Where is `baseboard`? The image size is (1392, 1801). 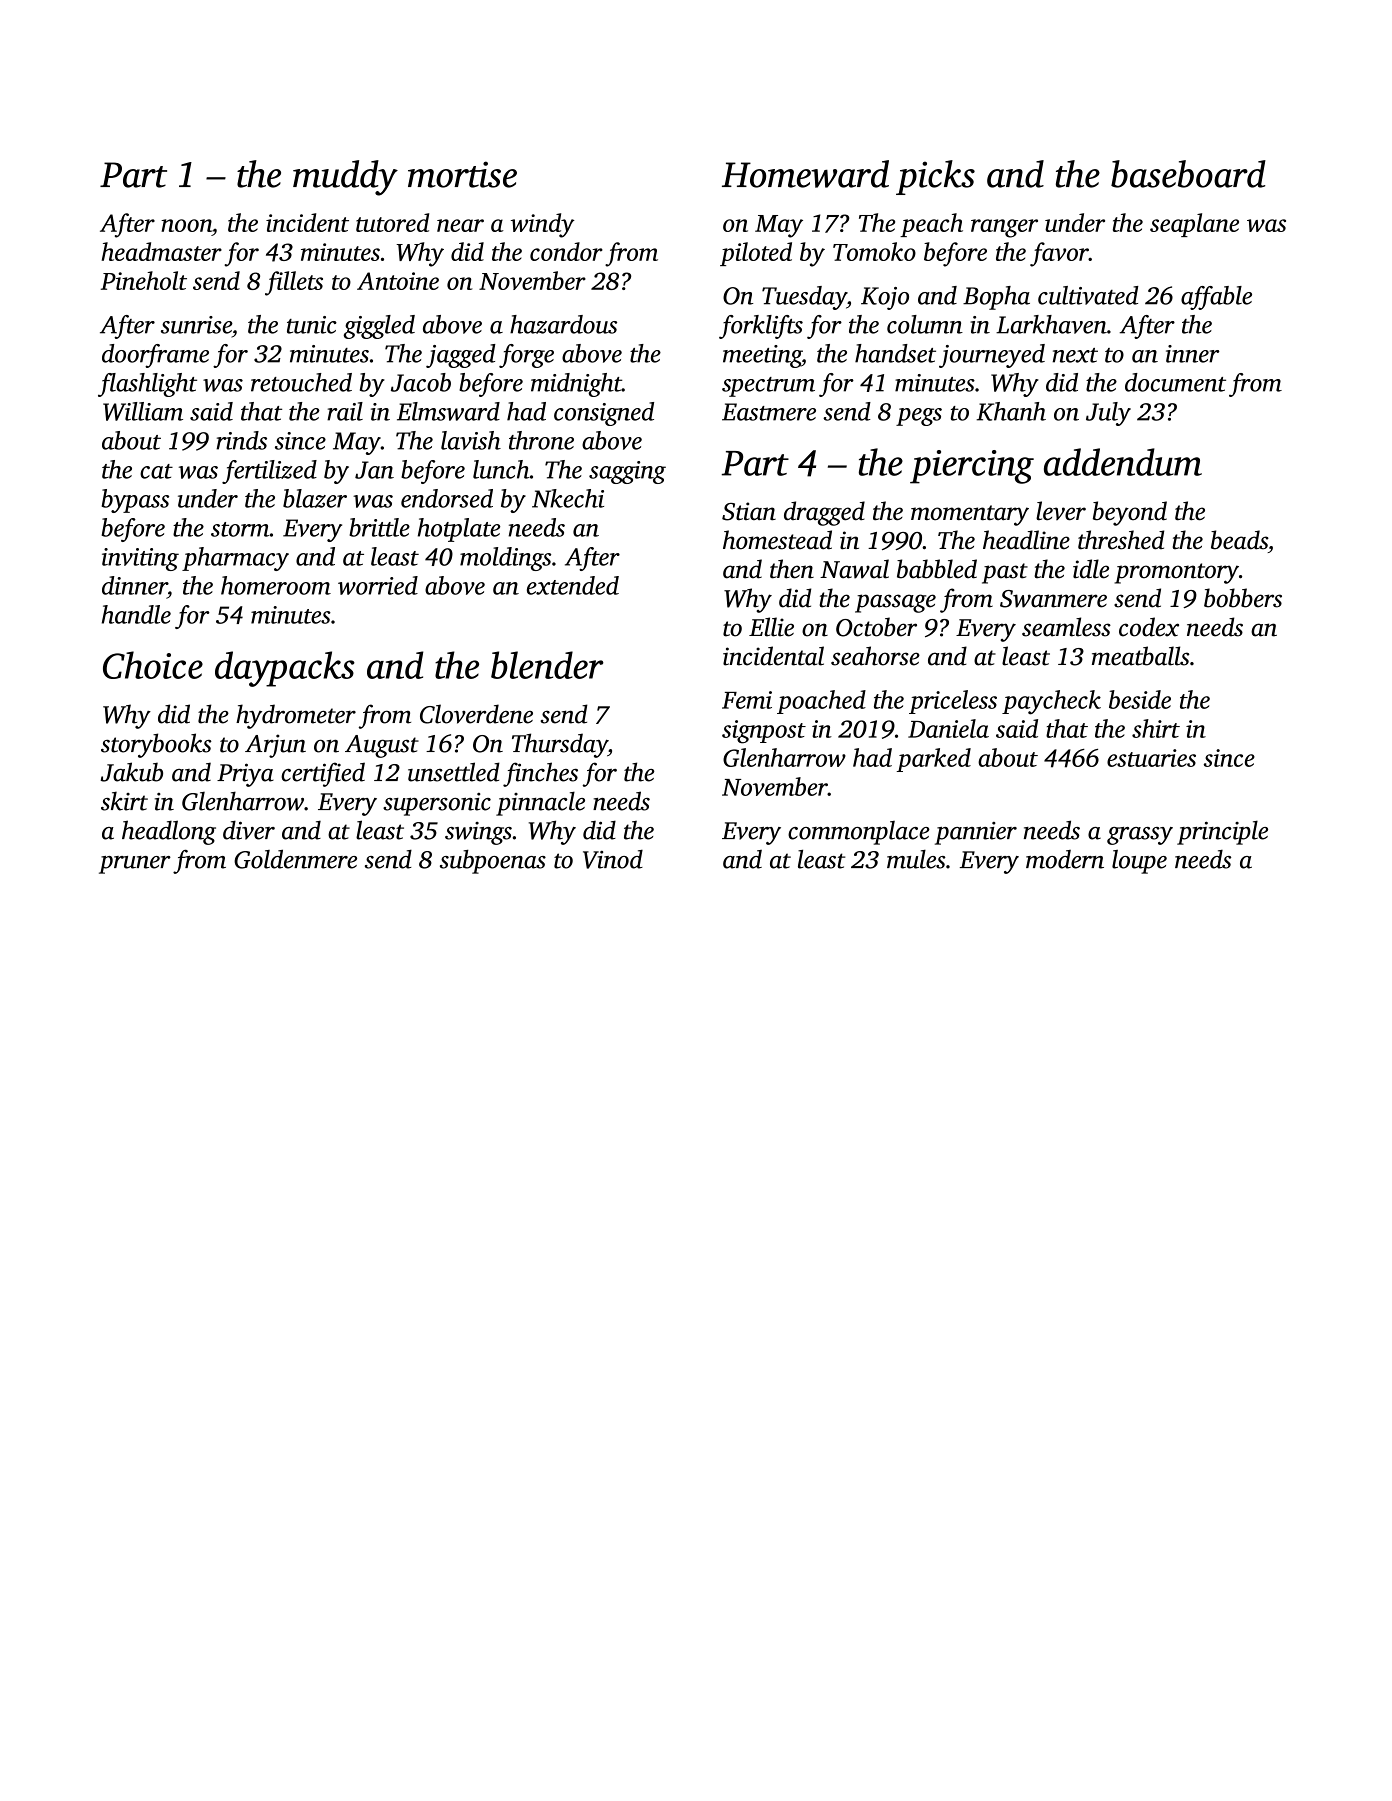
baseboard is located at coordinates (1188, 174).
